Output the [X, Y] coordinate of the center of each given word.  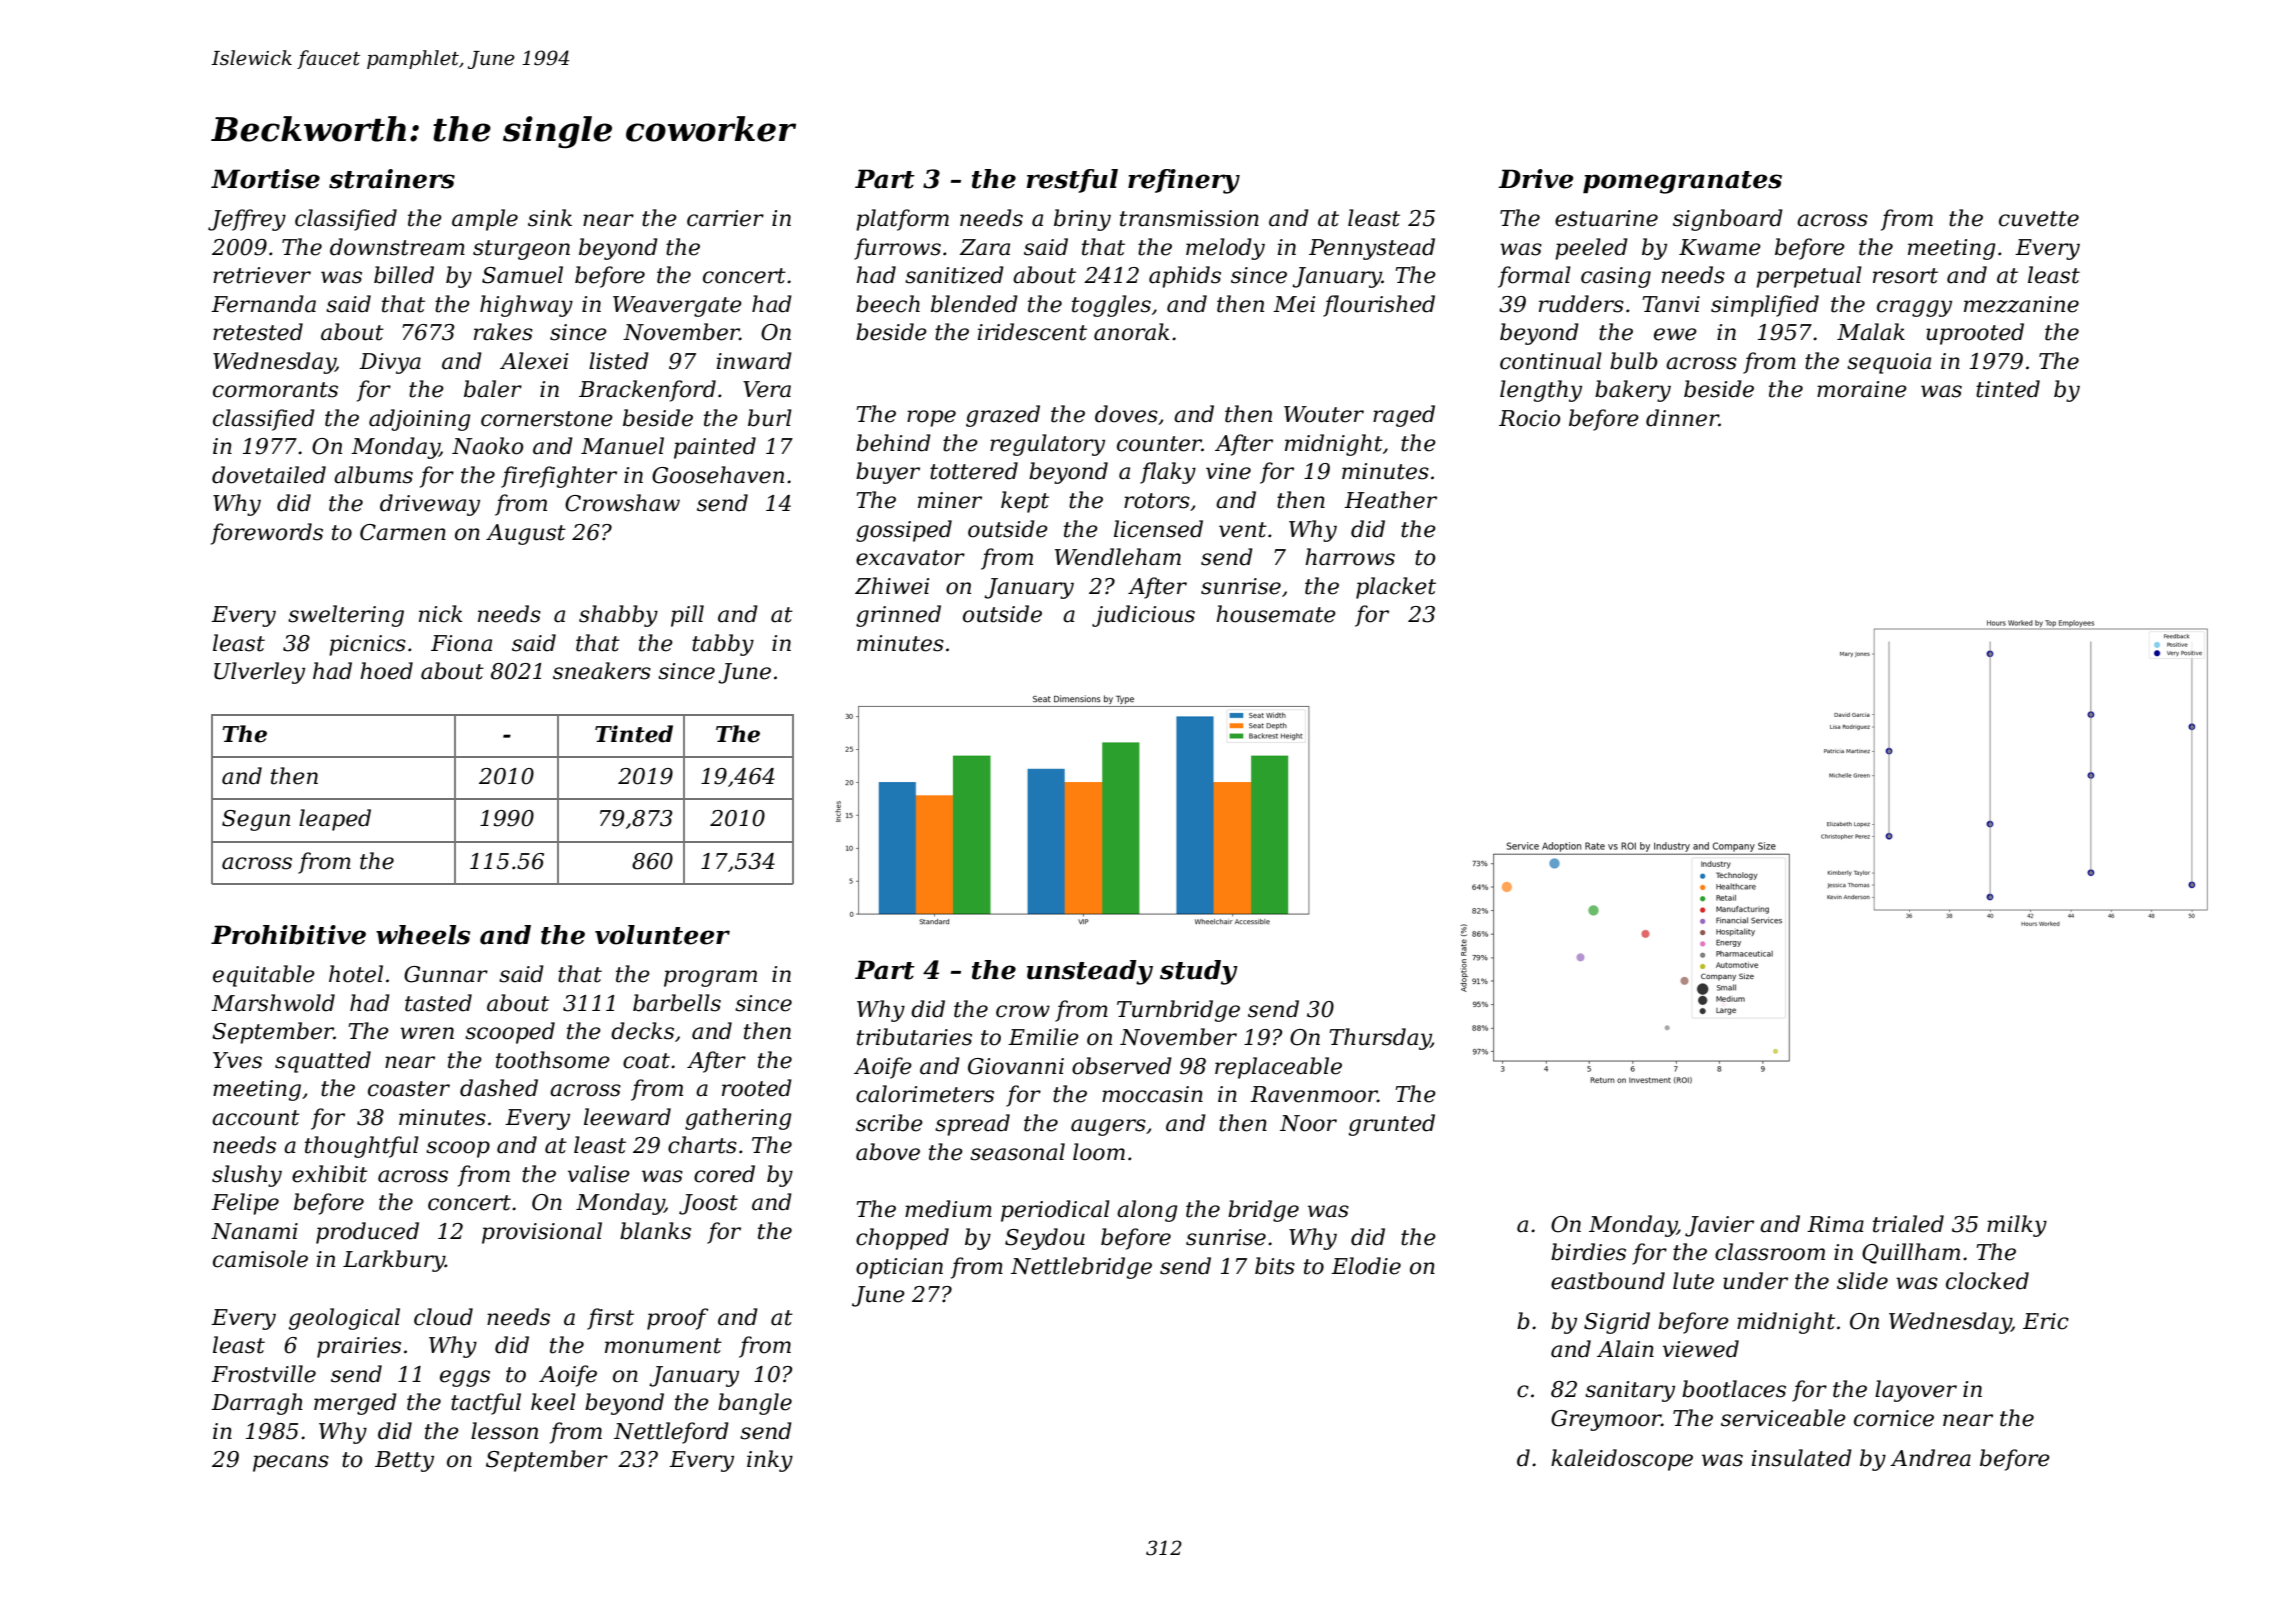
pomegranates [1682, 182]
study [1199, 972]
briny [1082, 220]
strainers [392, 179]
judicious [1143, 616]
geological [344, 1319]
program [710, 978]
